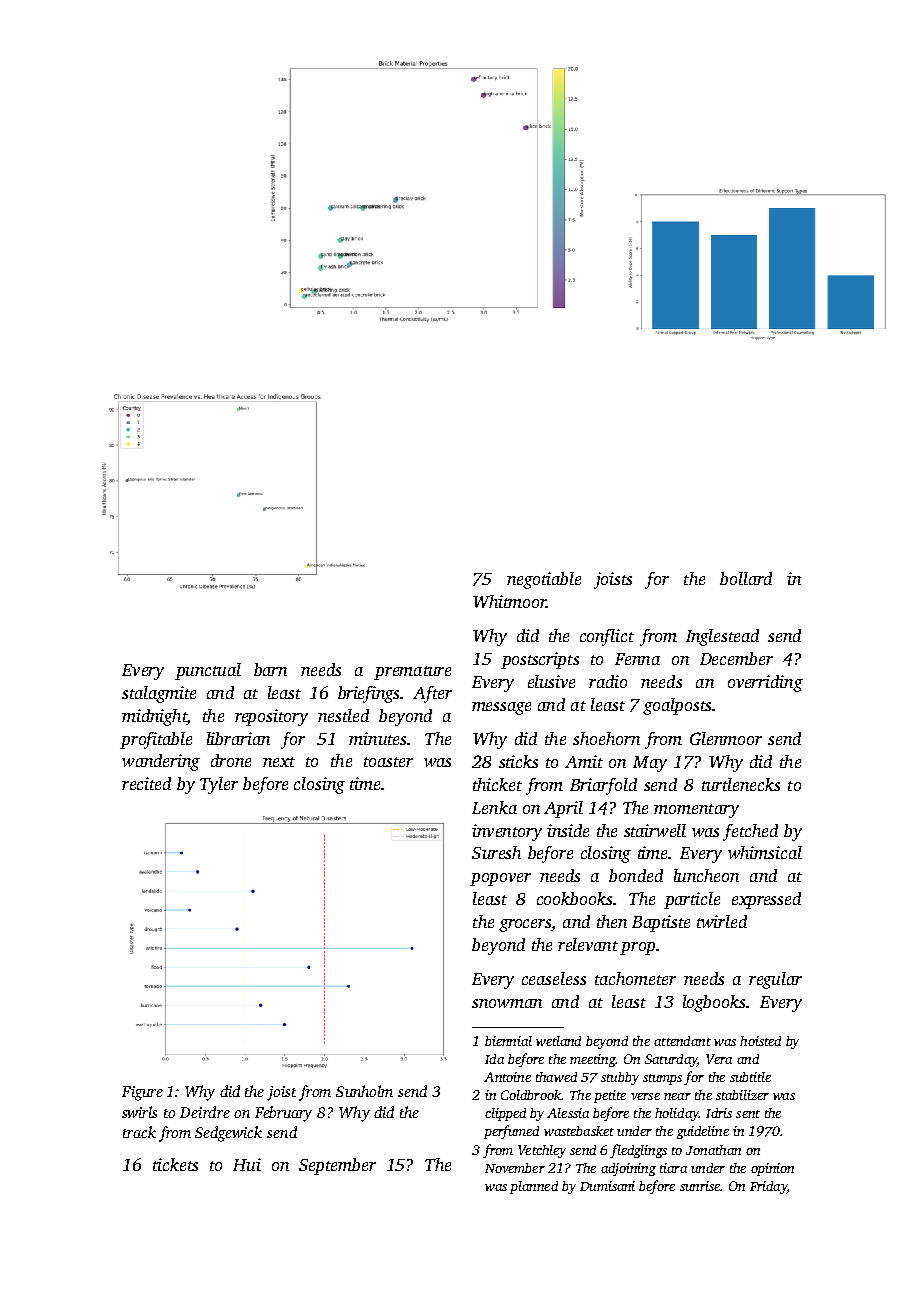  What do you see at coordinates (511, 1132) in the image?
I see `perfumed` at bounding box center [511, 1132].
